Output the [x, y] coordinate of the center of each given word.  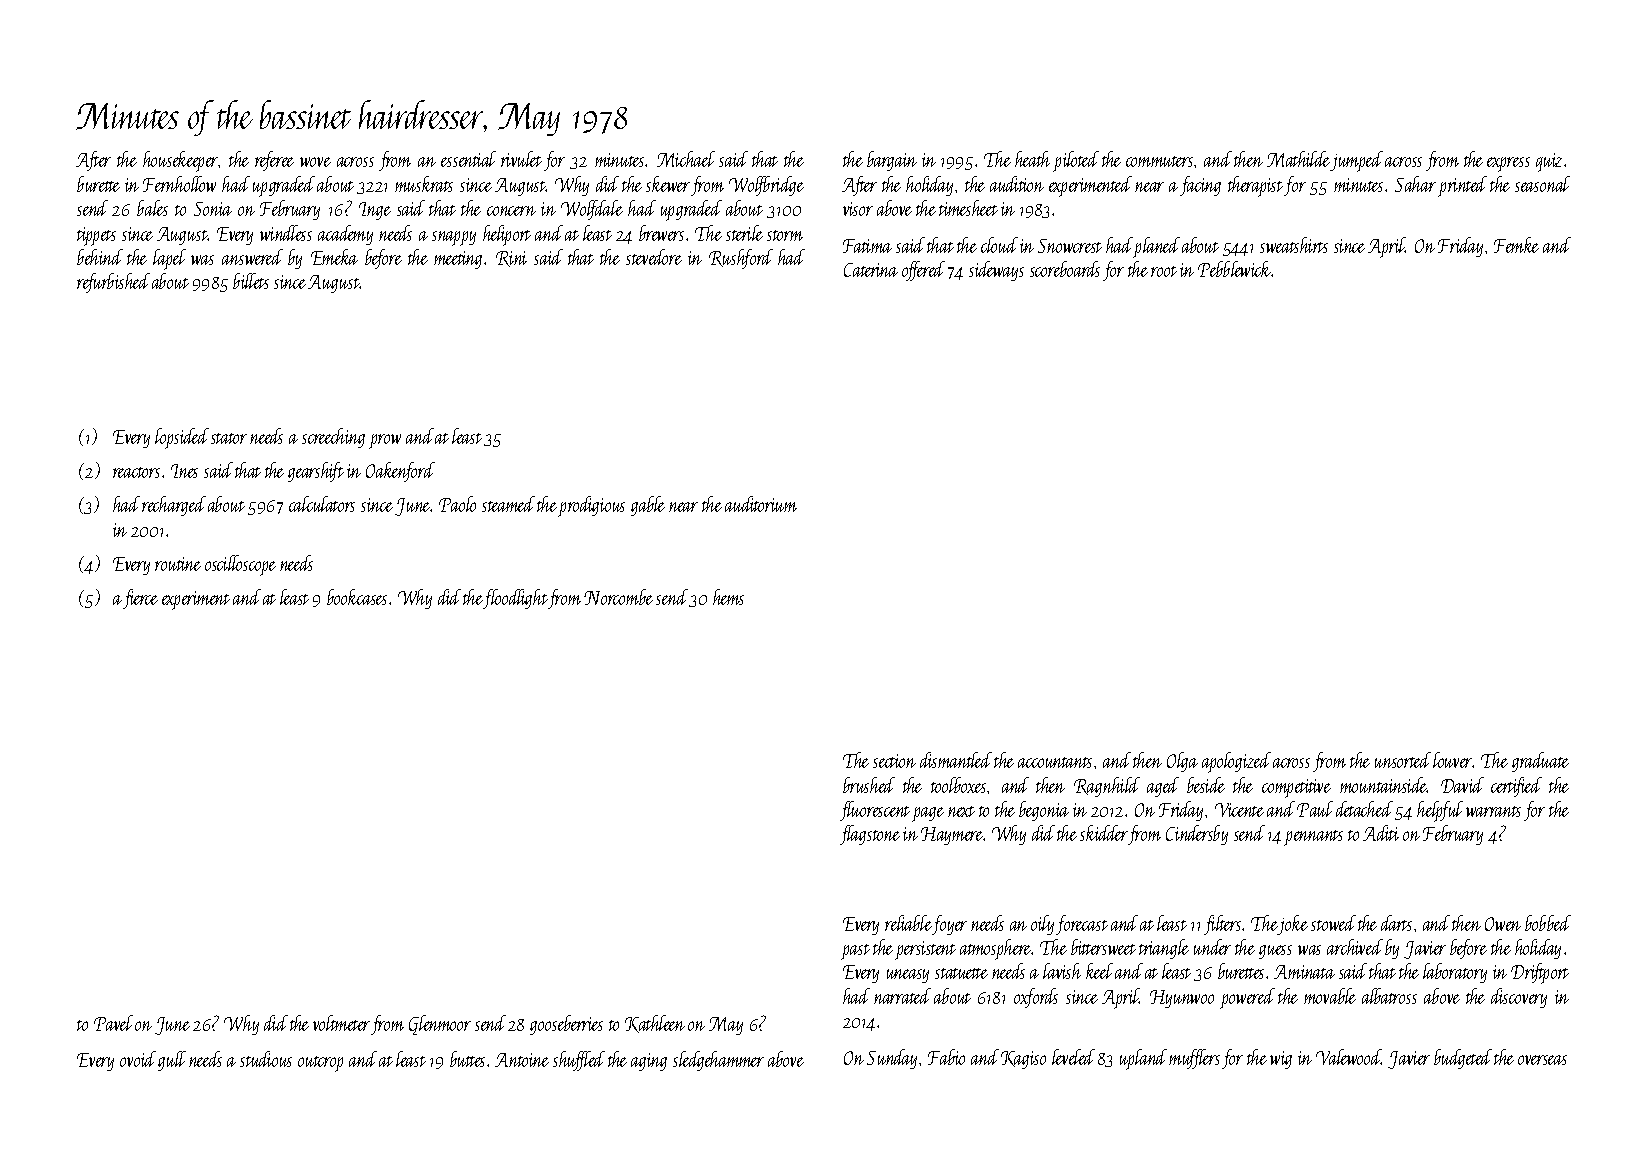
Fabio [946, 1057]
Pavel [113, 1023]
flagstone [870, 835]
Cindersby [1197, 835]
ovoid [138, 1059]
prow [385, 441]
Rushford [741, 259]
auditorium [761, 504]
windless [286, 233]
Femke [1516, 245]
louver [1453, 760]
